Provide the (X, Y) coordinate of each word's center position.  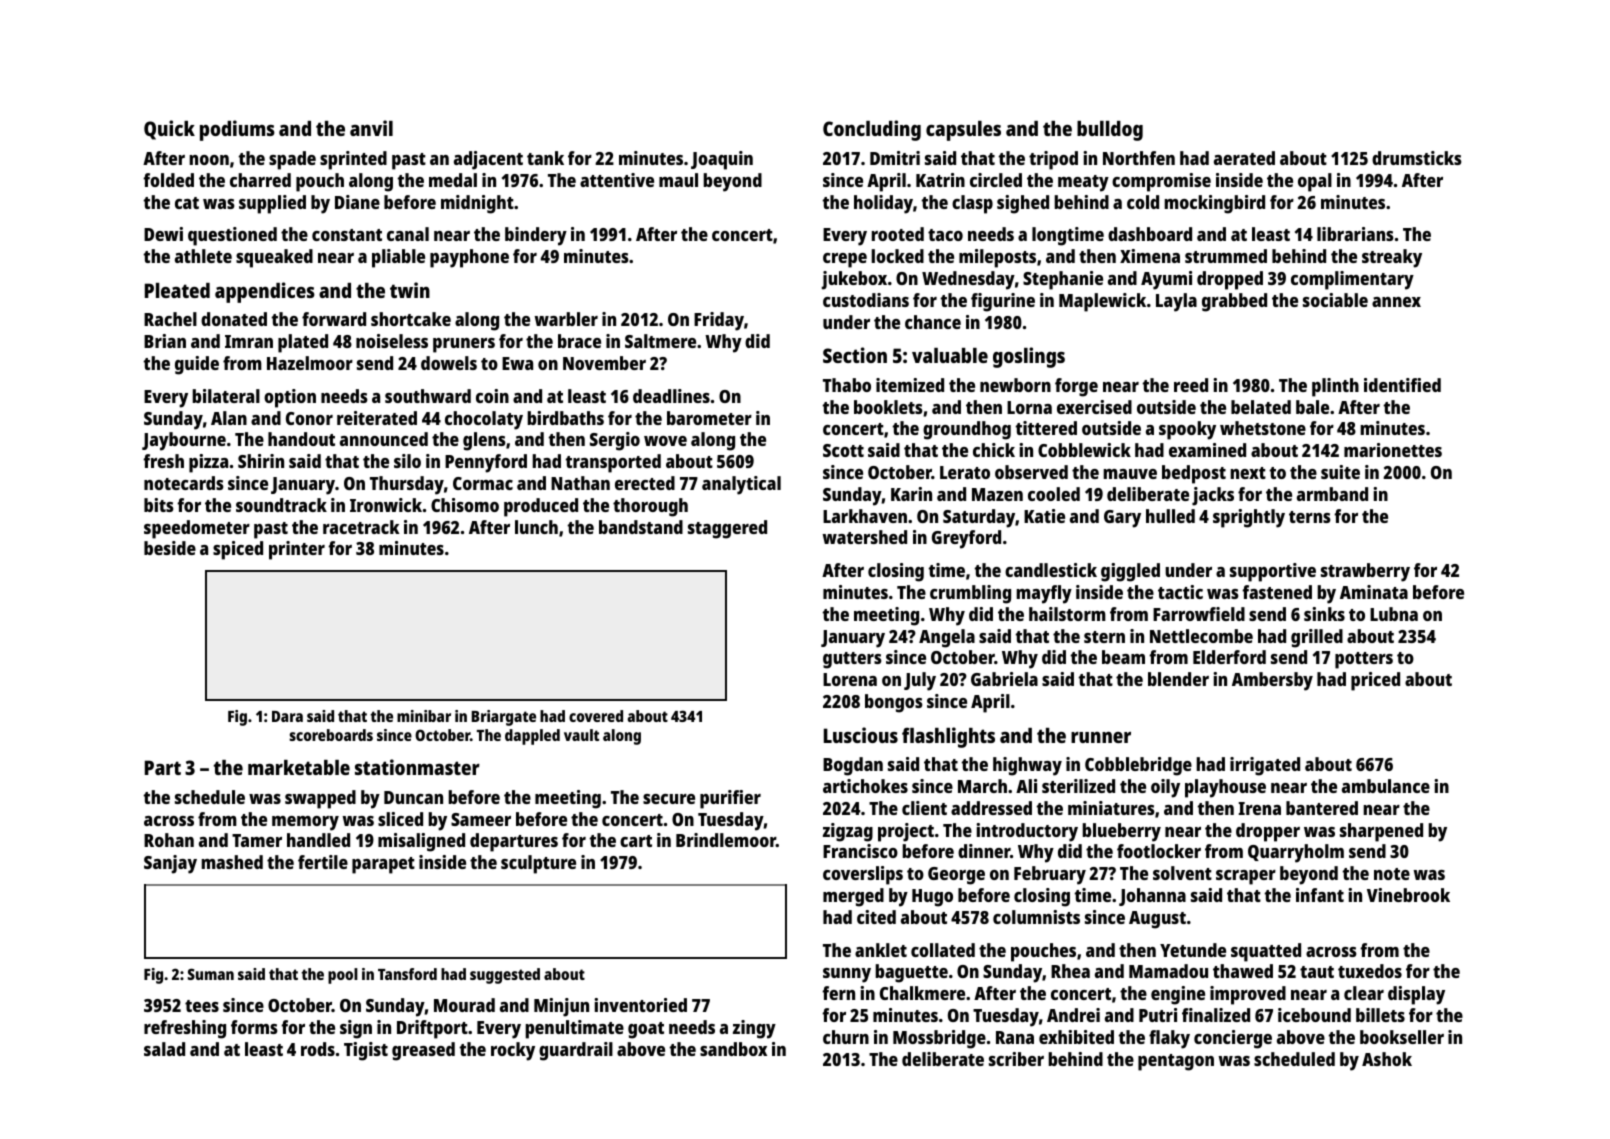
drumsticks (1417, 158)
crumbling (970, 594)
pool (343, 976)
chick (994, 450)
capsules (963, 131)
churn (846, 1037)
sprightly (1249, 518)
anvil (371, 128)
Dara (287, 716)
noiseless (392, 341)
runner (1101, 737)
